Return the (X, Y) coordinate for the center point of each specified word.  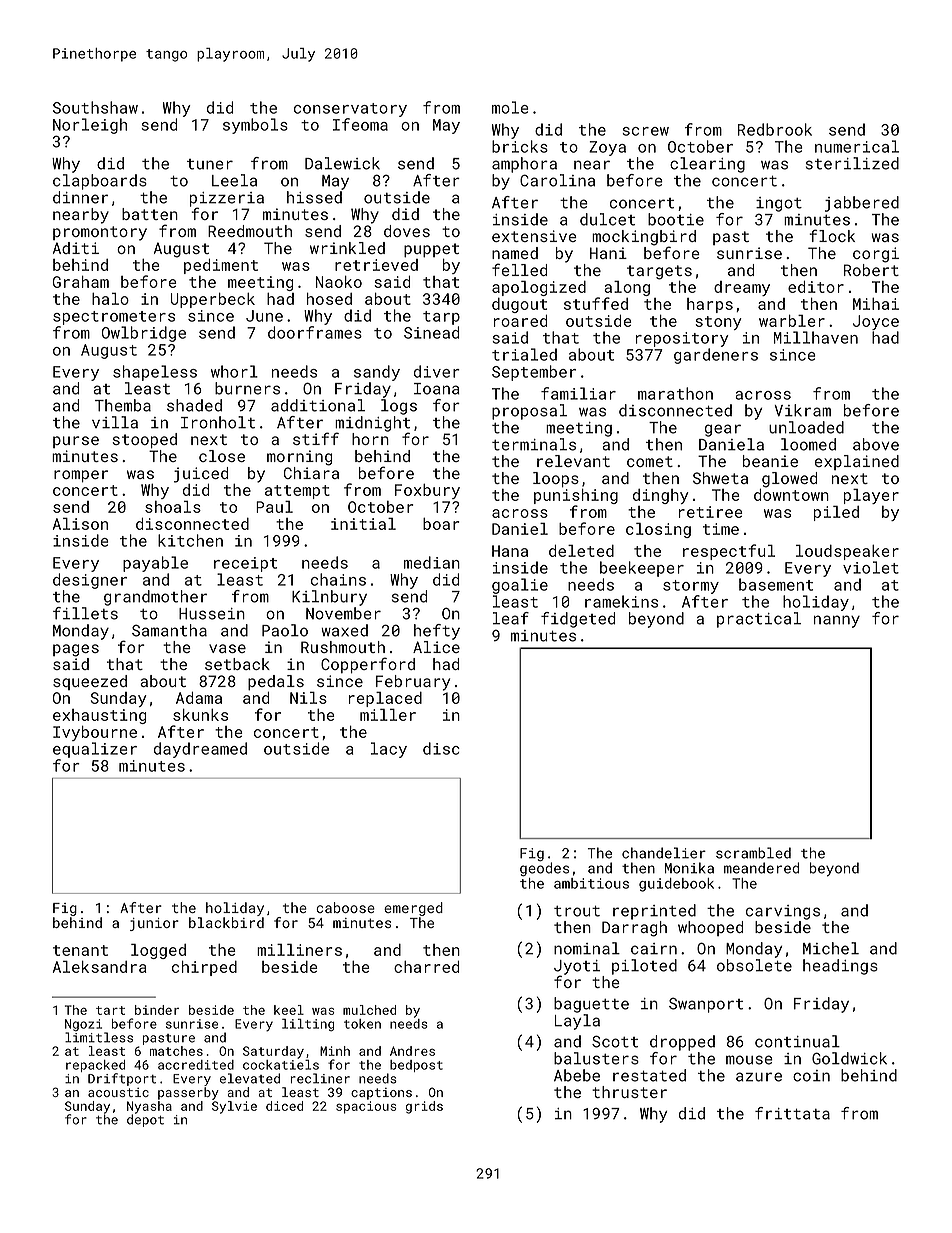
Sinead (431, 332)
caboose (345, 907)
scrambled (753, 853)
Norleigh (90, 126)
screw (645, 131)
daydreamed (200, 750)
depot (145, 1120)
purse (76, 442)
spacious (366, 1107)
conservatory (350, 110)
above (876, 444)
